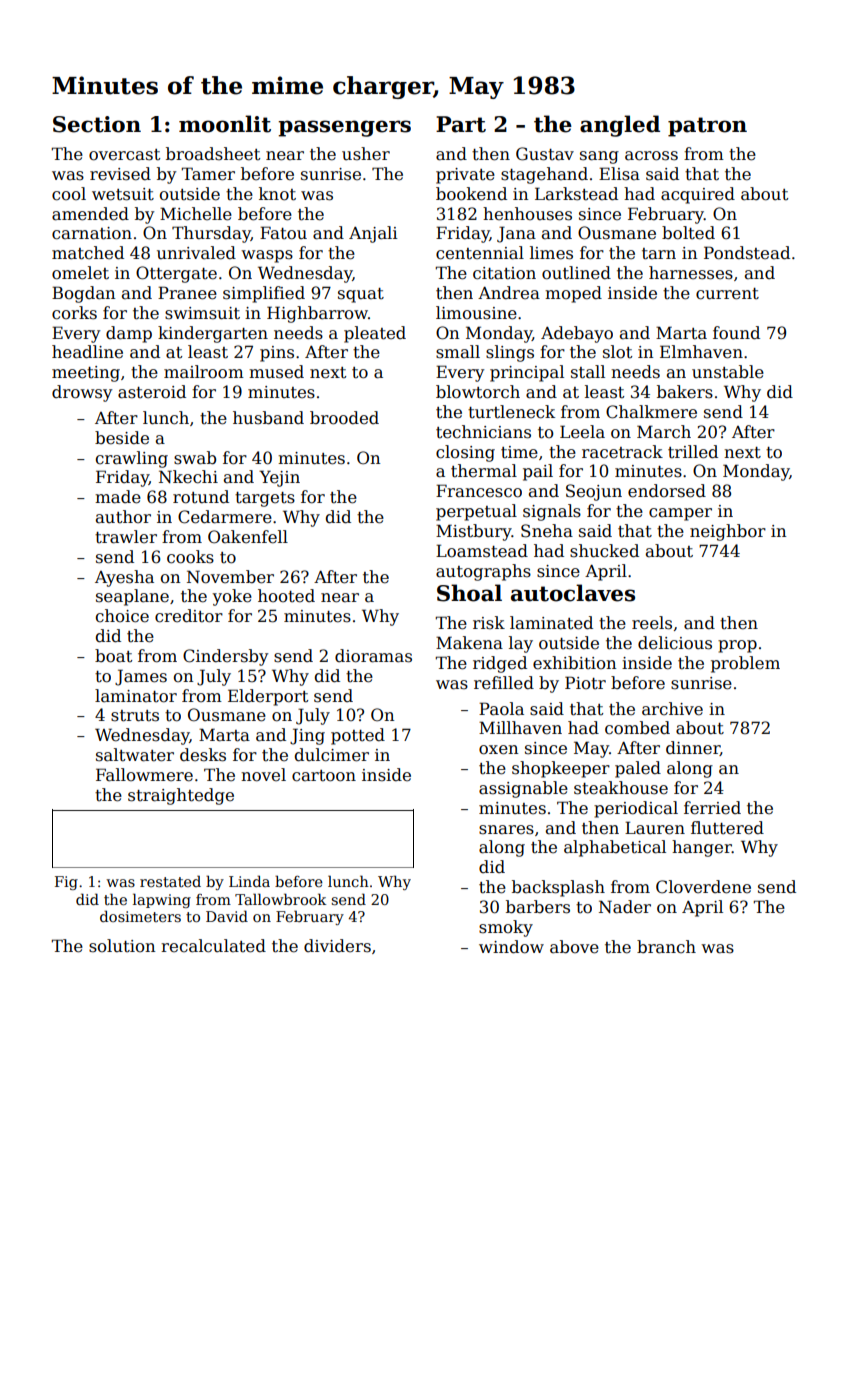 The height and width of the document is (1400, 849). I want to click on bolted, so click(688, 233).
